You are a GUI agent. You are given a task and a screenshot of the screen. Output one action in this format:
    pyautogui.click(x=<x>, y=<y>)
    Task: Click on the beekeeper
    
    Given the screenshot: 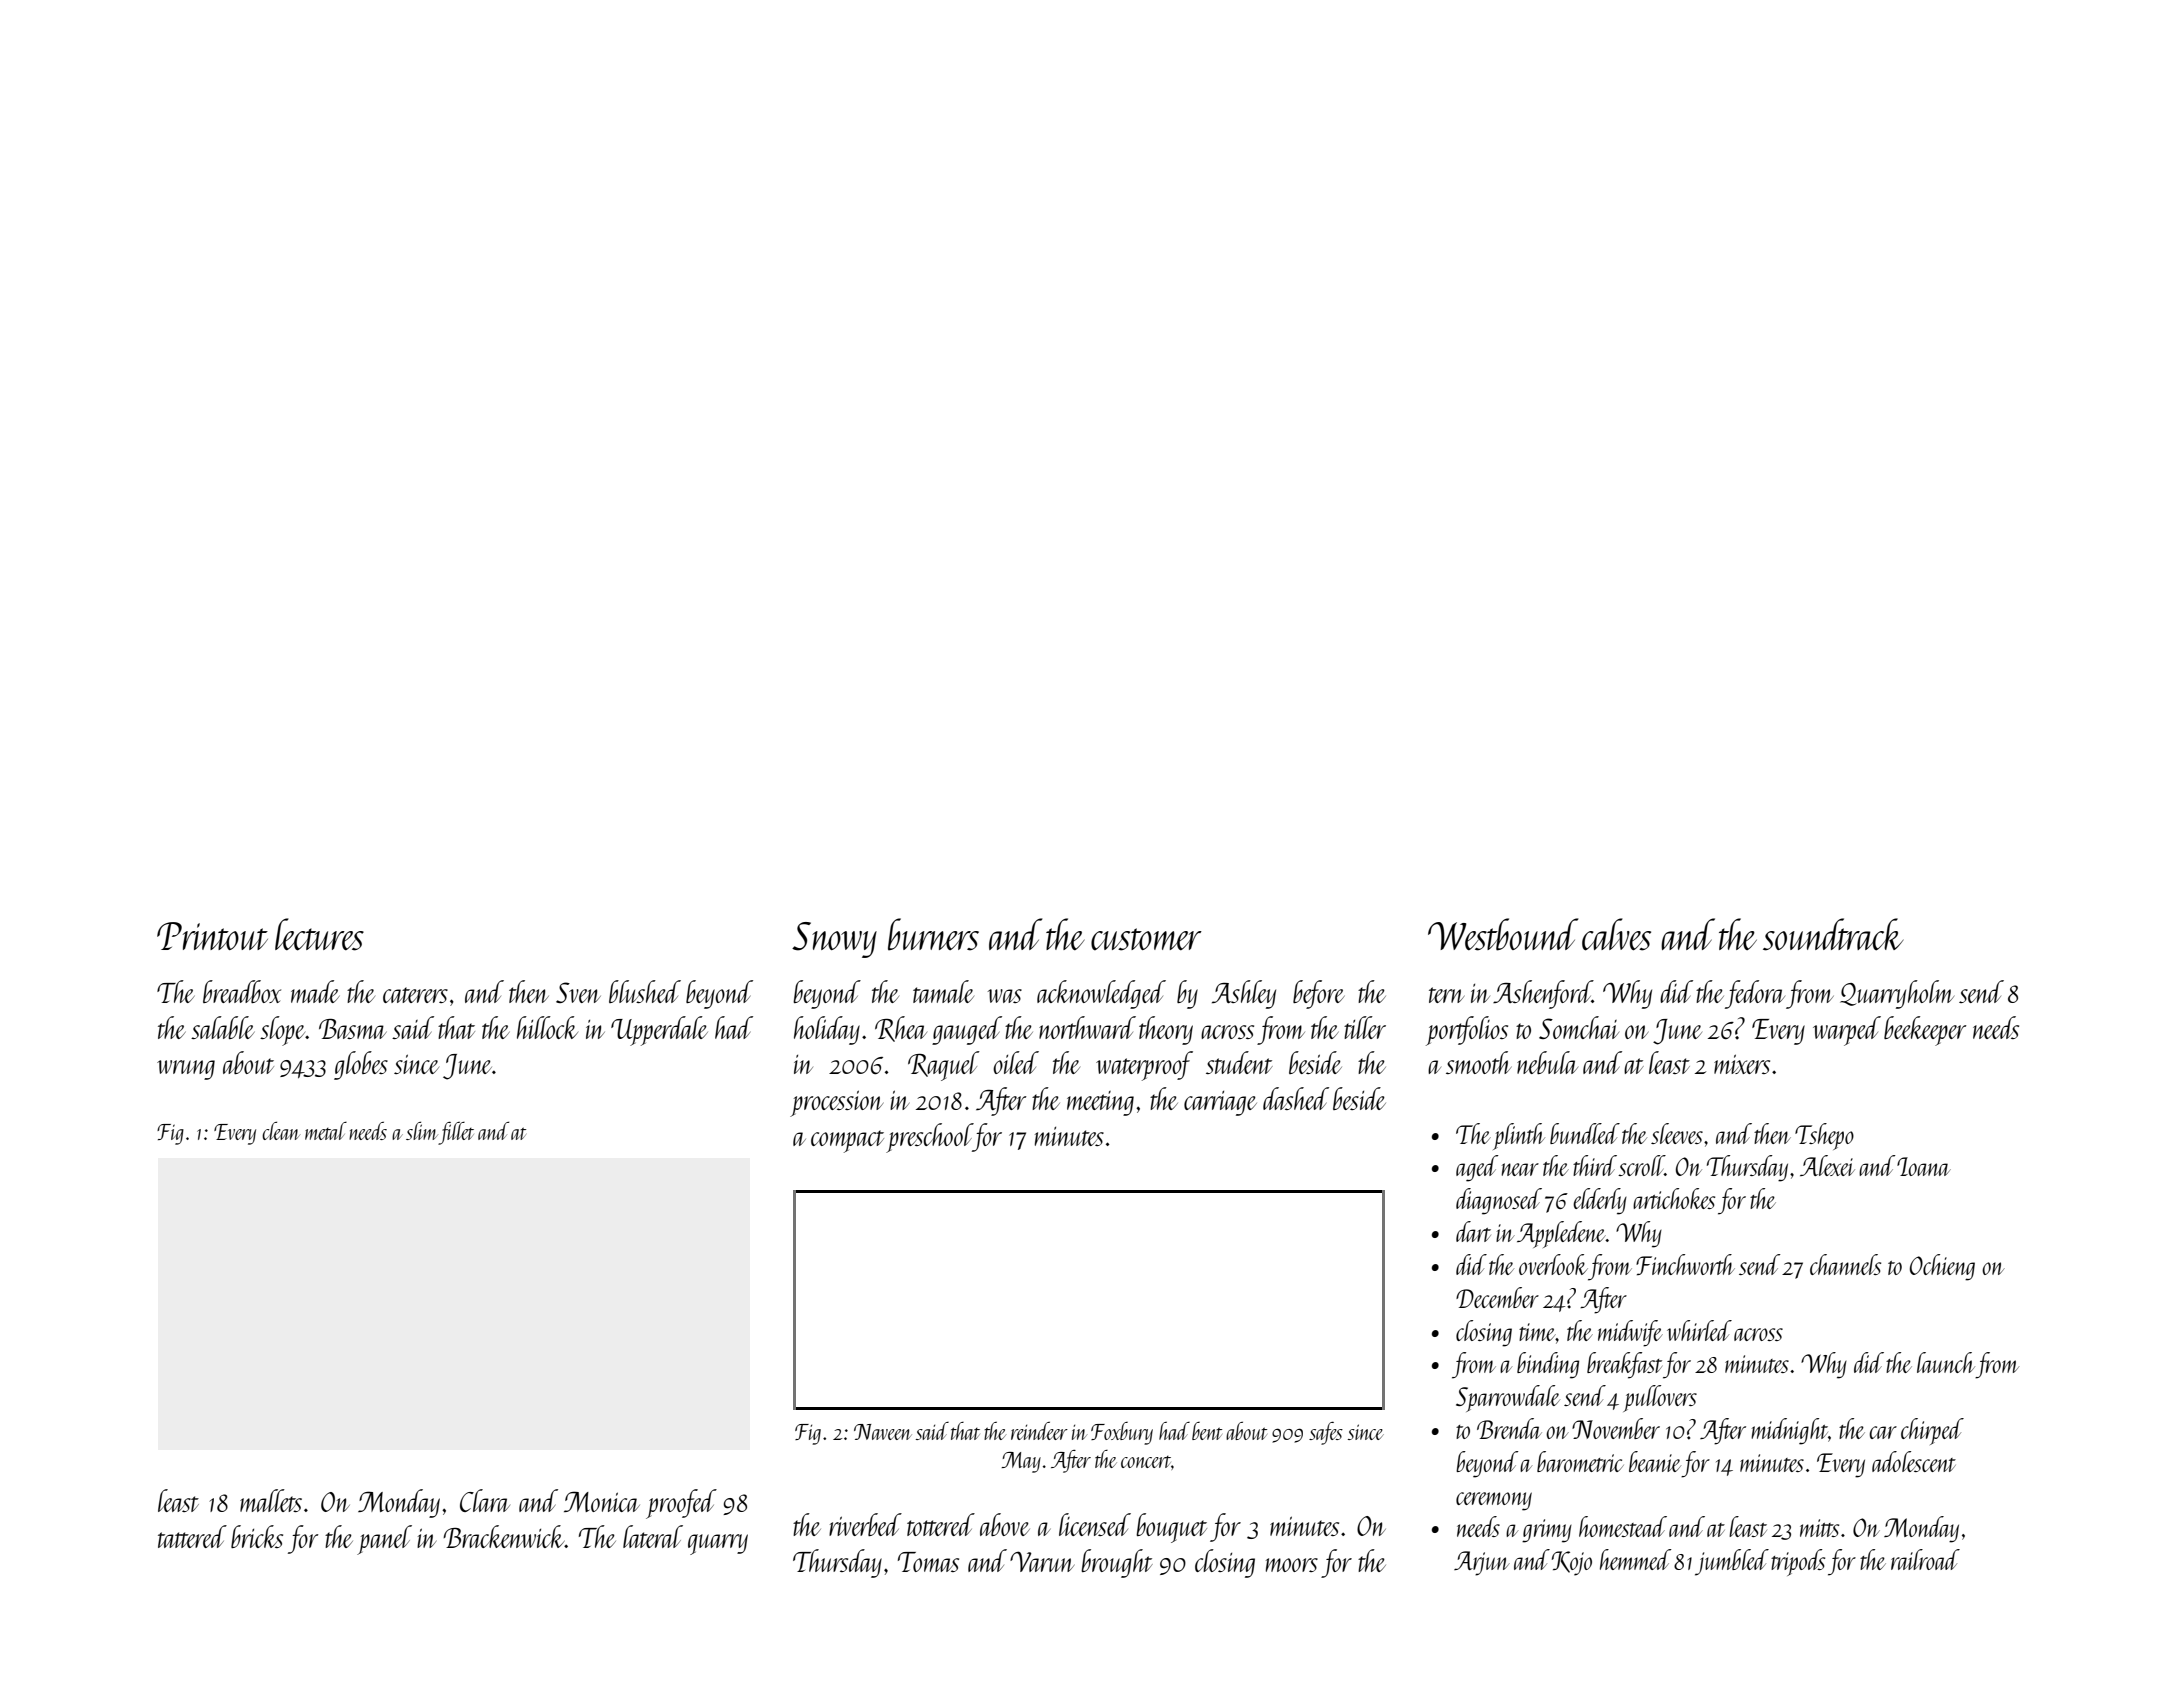 What is the action you would take?
    pyautogui.click(x=1925, y=1031)
